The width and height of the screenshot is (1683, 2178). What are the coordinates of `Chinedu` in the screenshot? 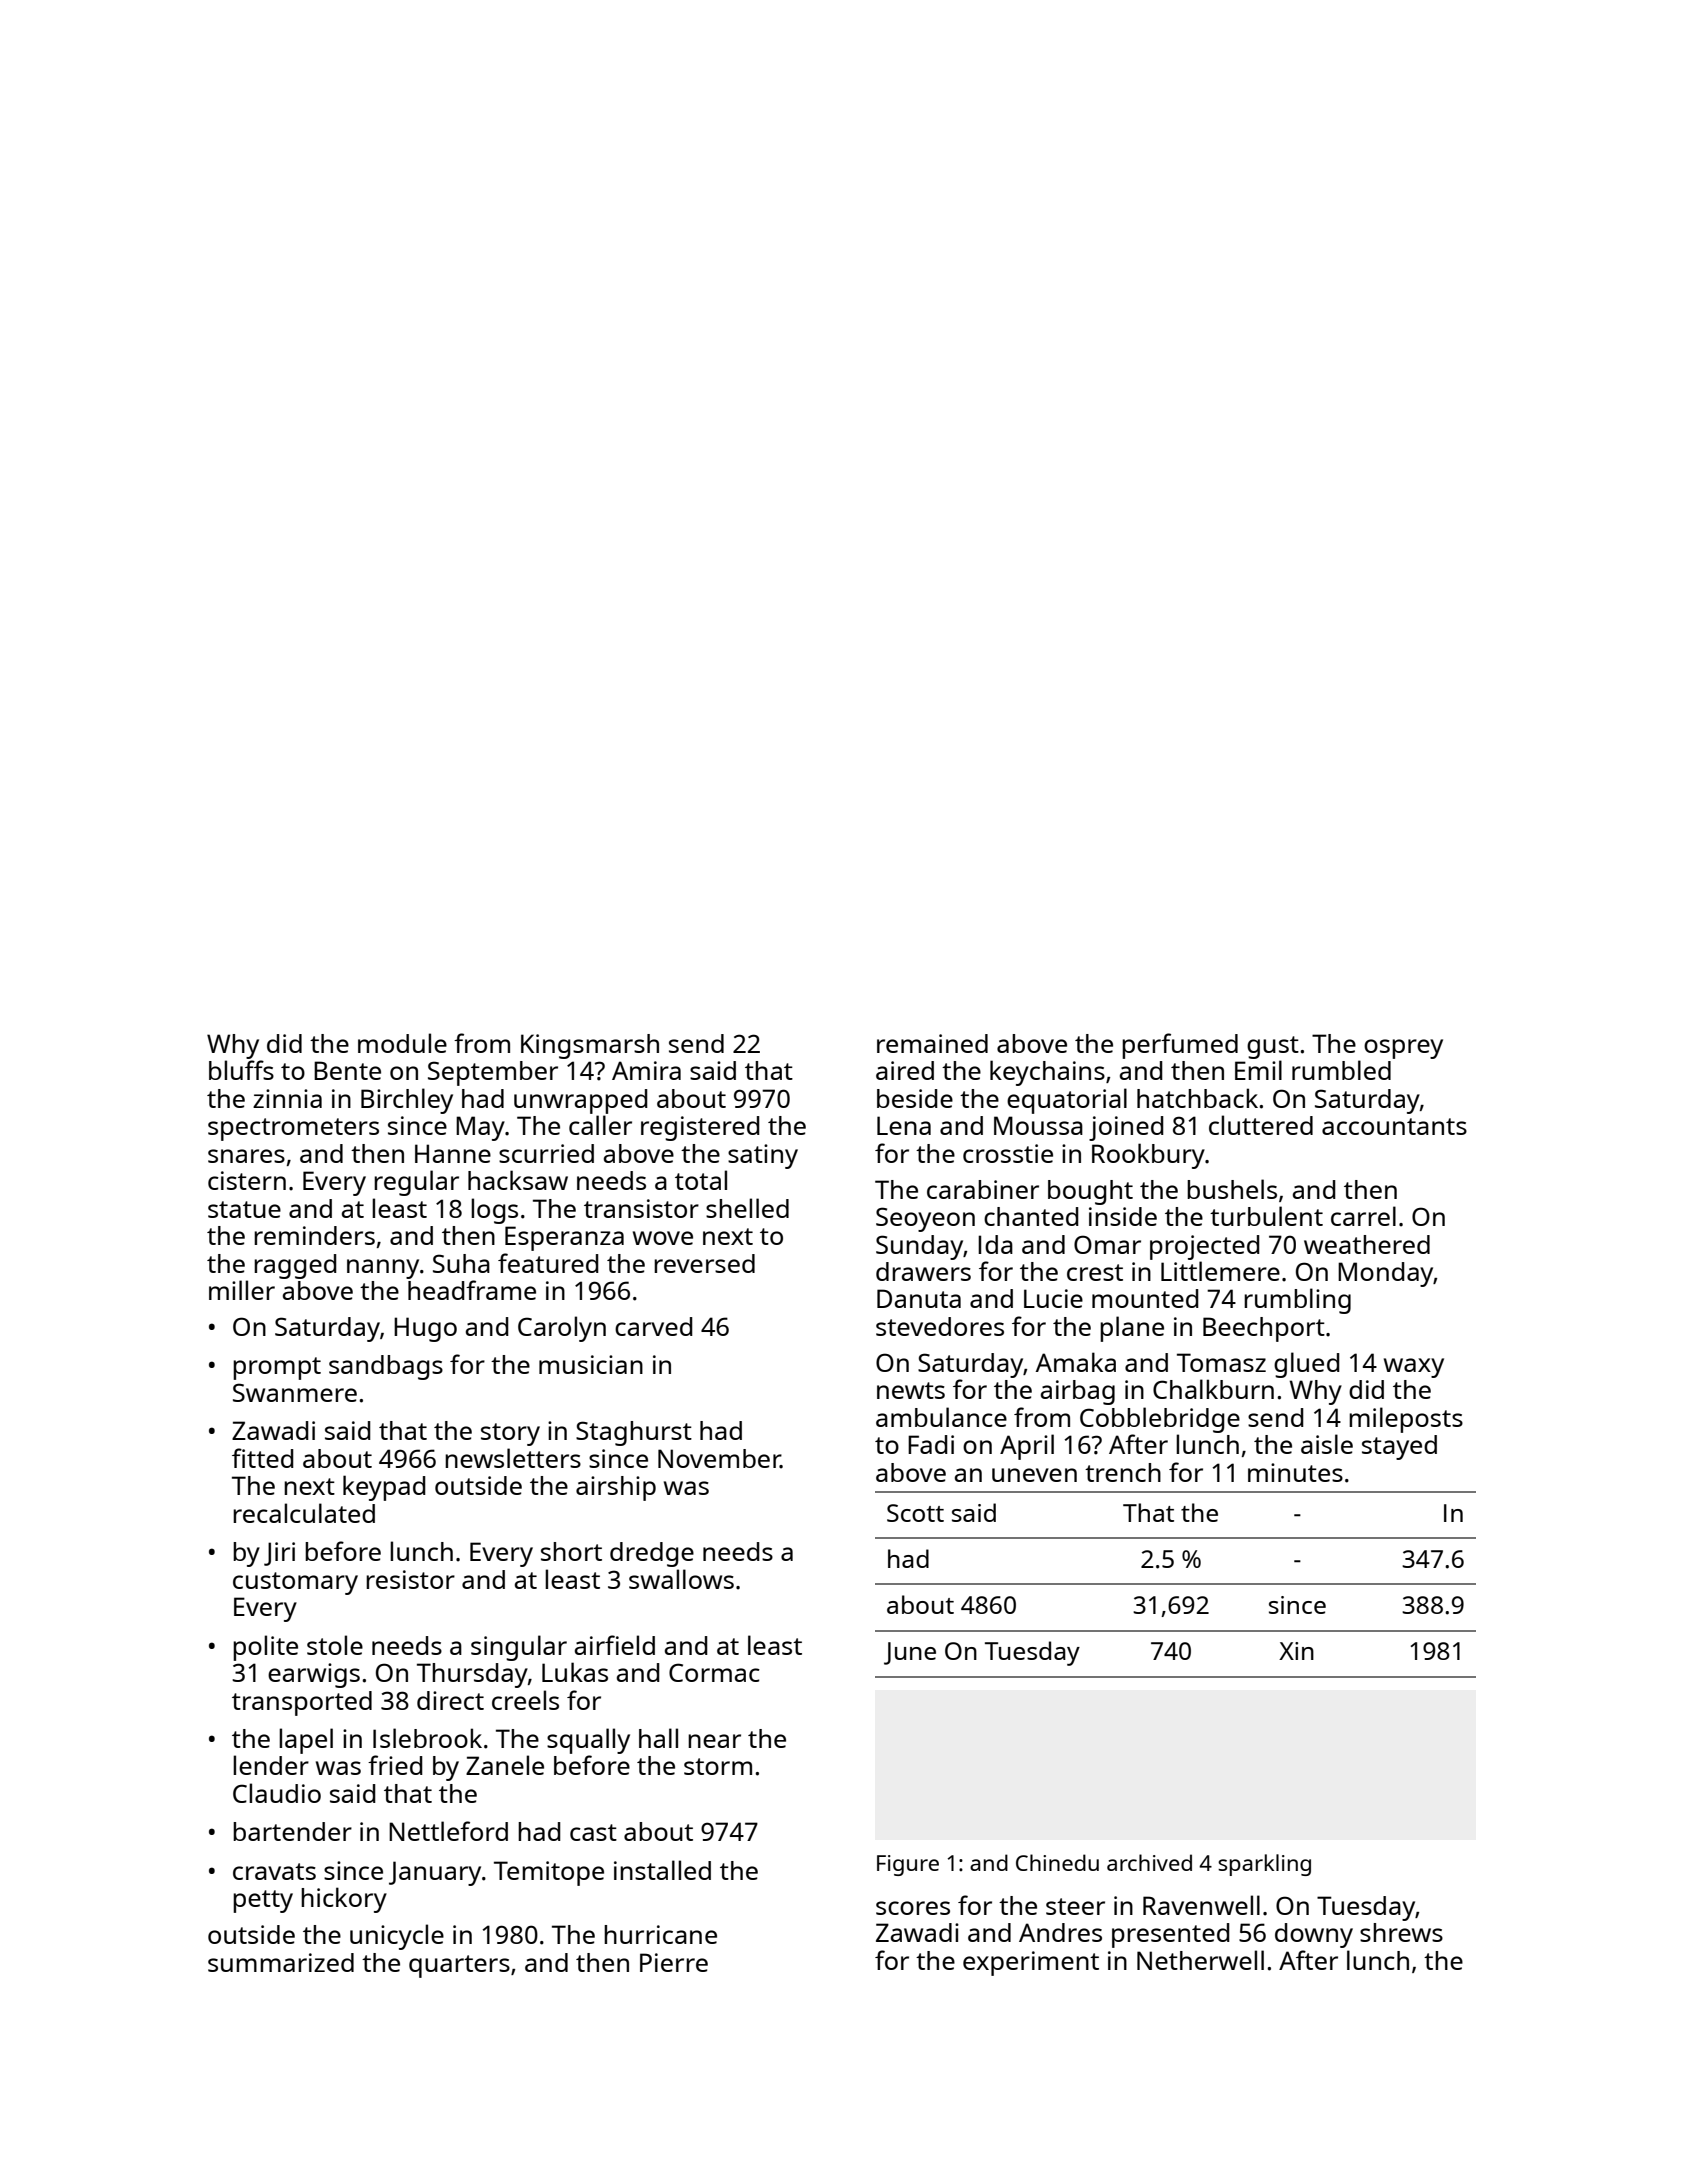 It's located at (1057, 1862).
